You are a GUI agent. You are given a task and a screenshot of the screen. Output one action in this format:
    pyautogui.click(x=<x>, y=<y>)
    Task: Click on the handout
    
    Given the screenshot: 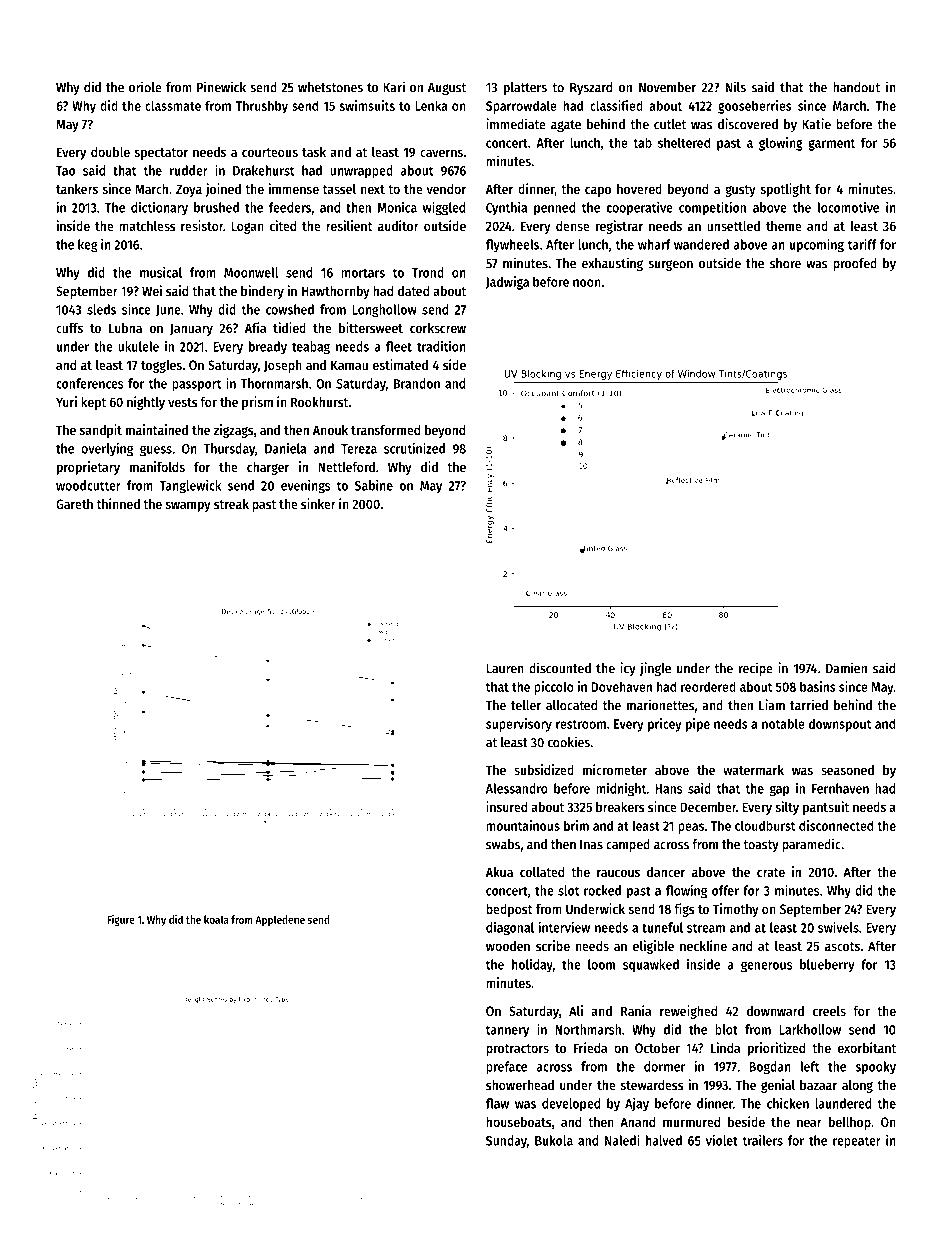 What is the action you would take?
    pyautogui.click(x=856, y=87)
